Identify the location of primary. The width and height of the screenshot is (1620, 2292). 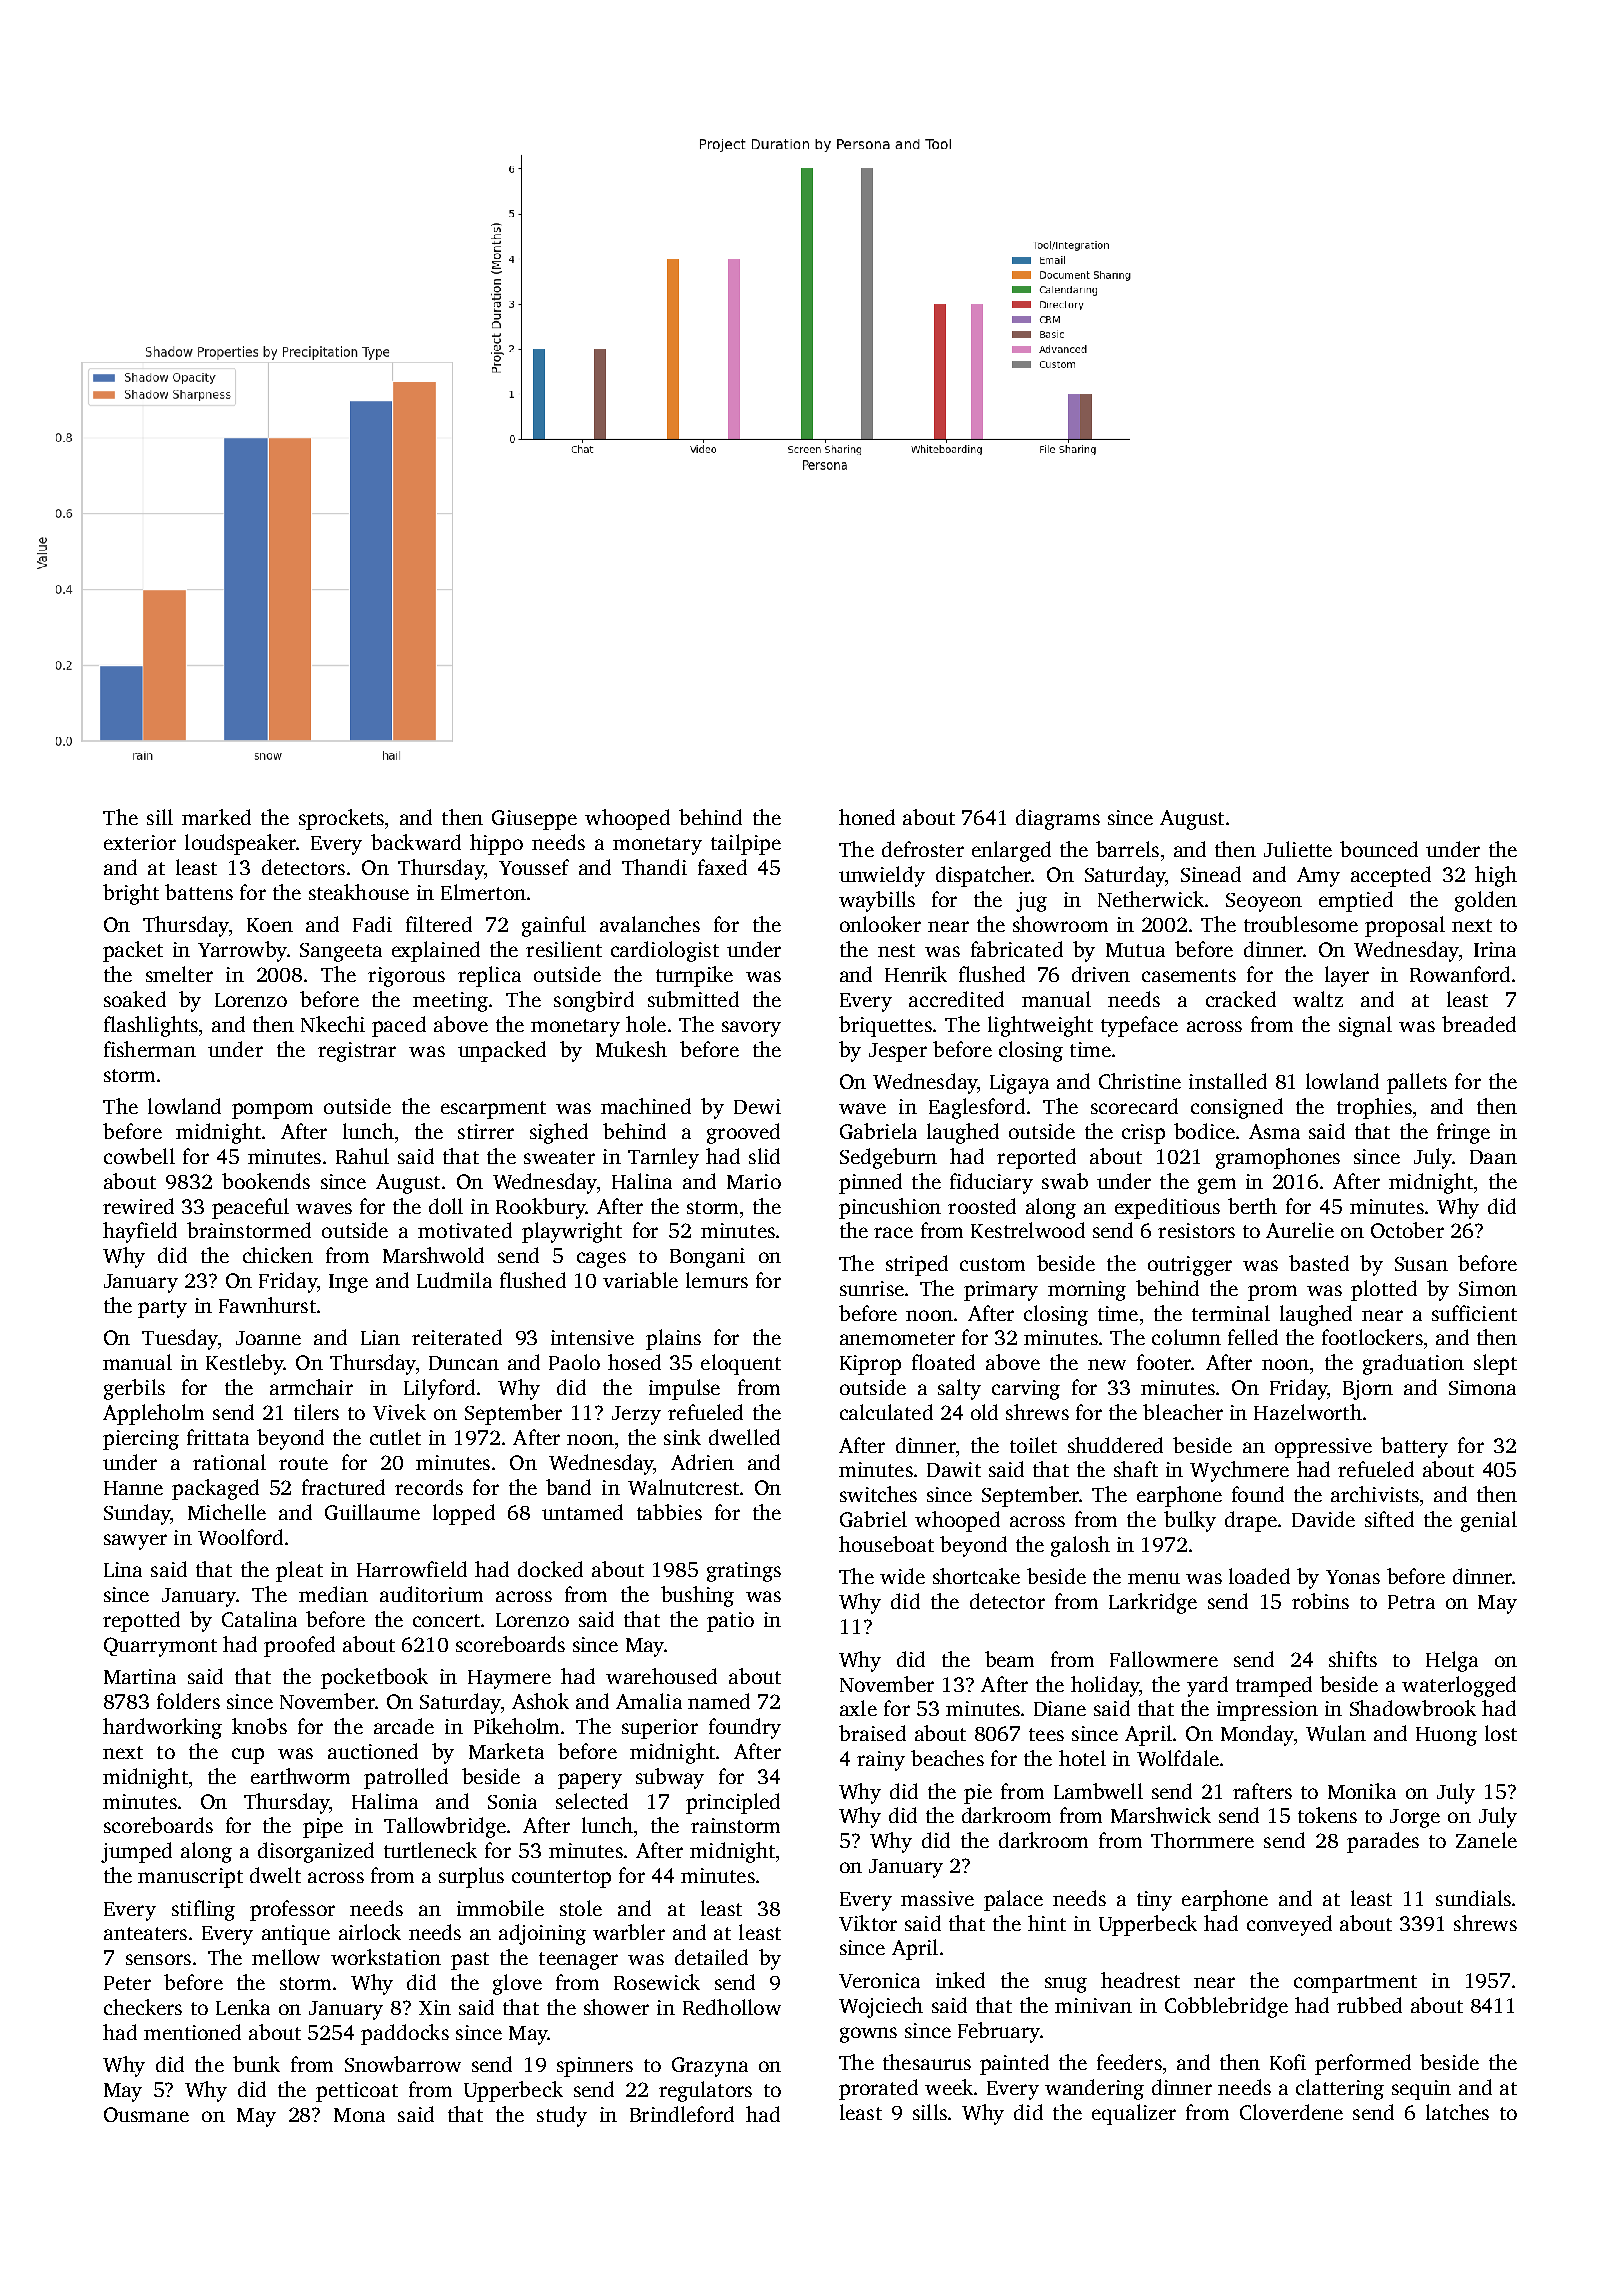
(1001, 1291).
